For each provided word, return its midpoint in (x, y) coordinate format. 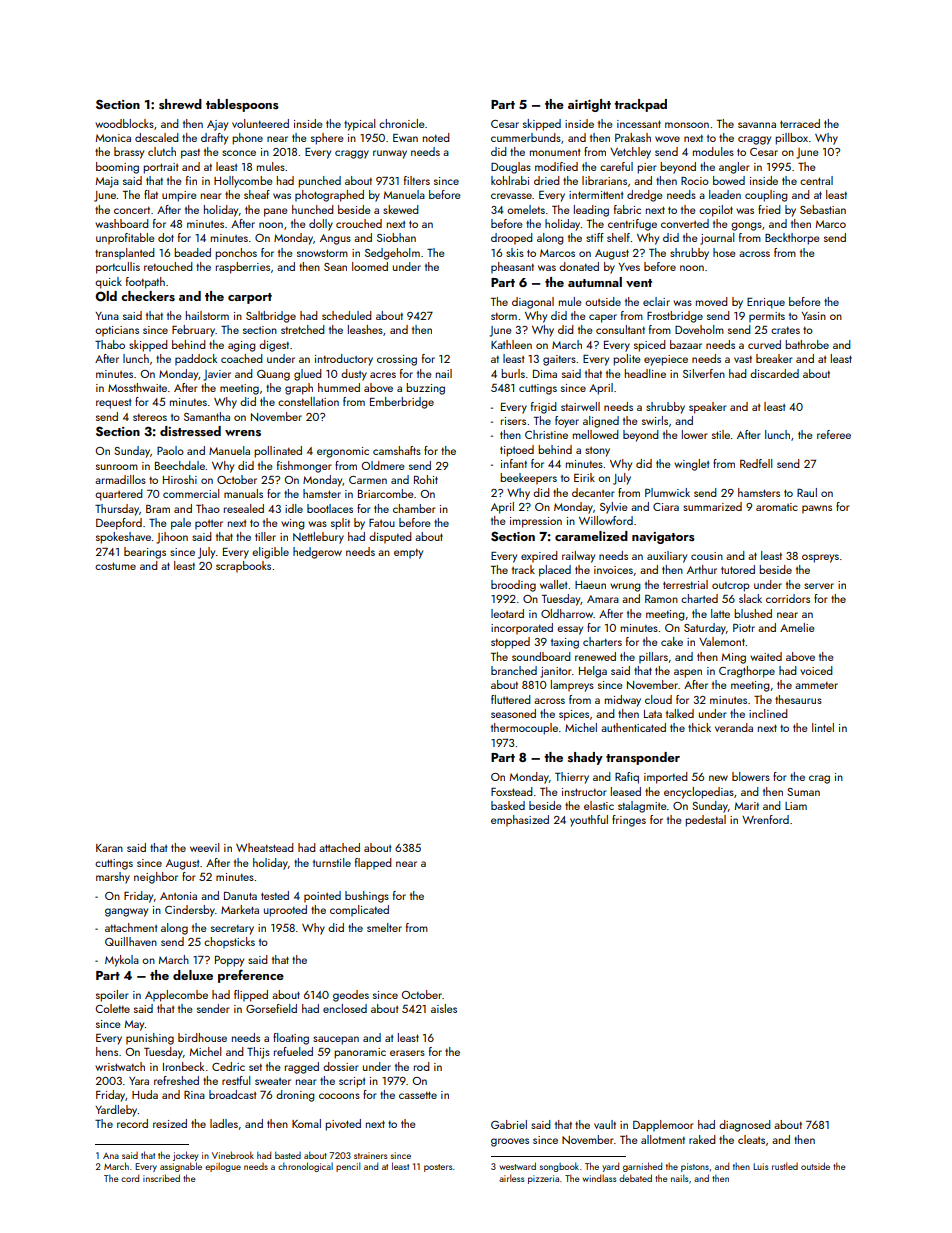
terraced (800, 123)
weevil (204, 847)
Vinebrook (233, 1155)
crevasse (511, 196)
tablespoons (242, 105)
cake (672, 641)
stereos (150, 417)
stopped (510, 643)
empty (408, 553)
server (819, 586)
